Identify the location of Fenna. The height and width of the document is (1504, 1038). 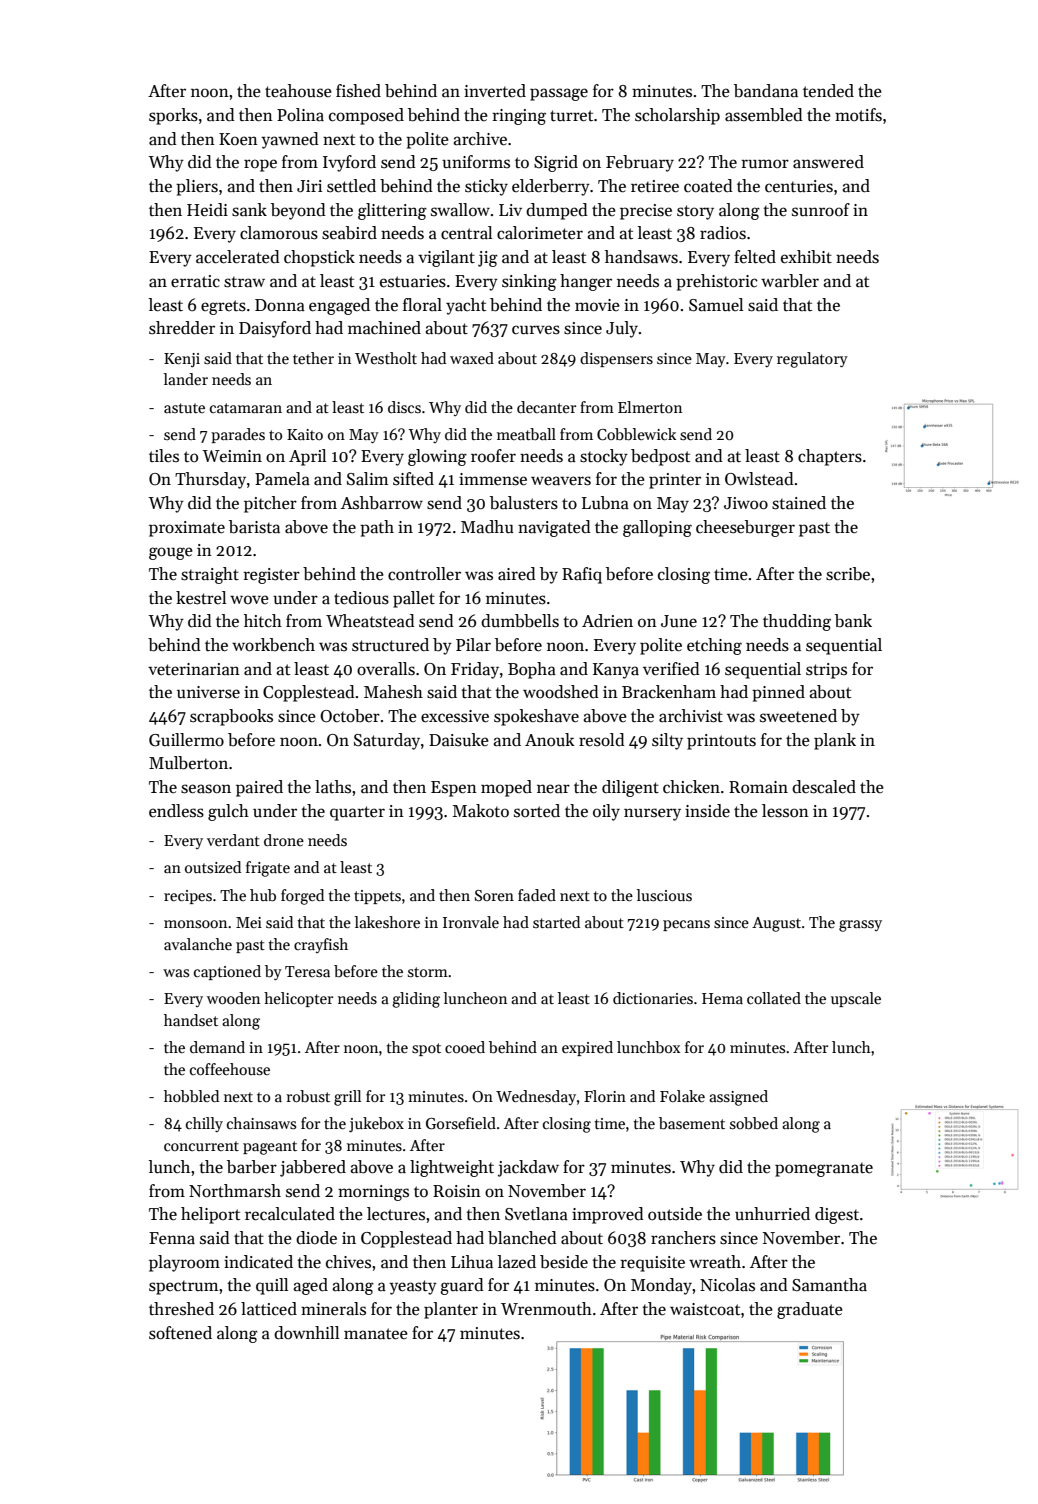
(172, 1238).
